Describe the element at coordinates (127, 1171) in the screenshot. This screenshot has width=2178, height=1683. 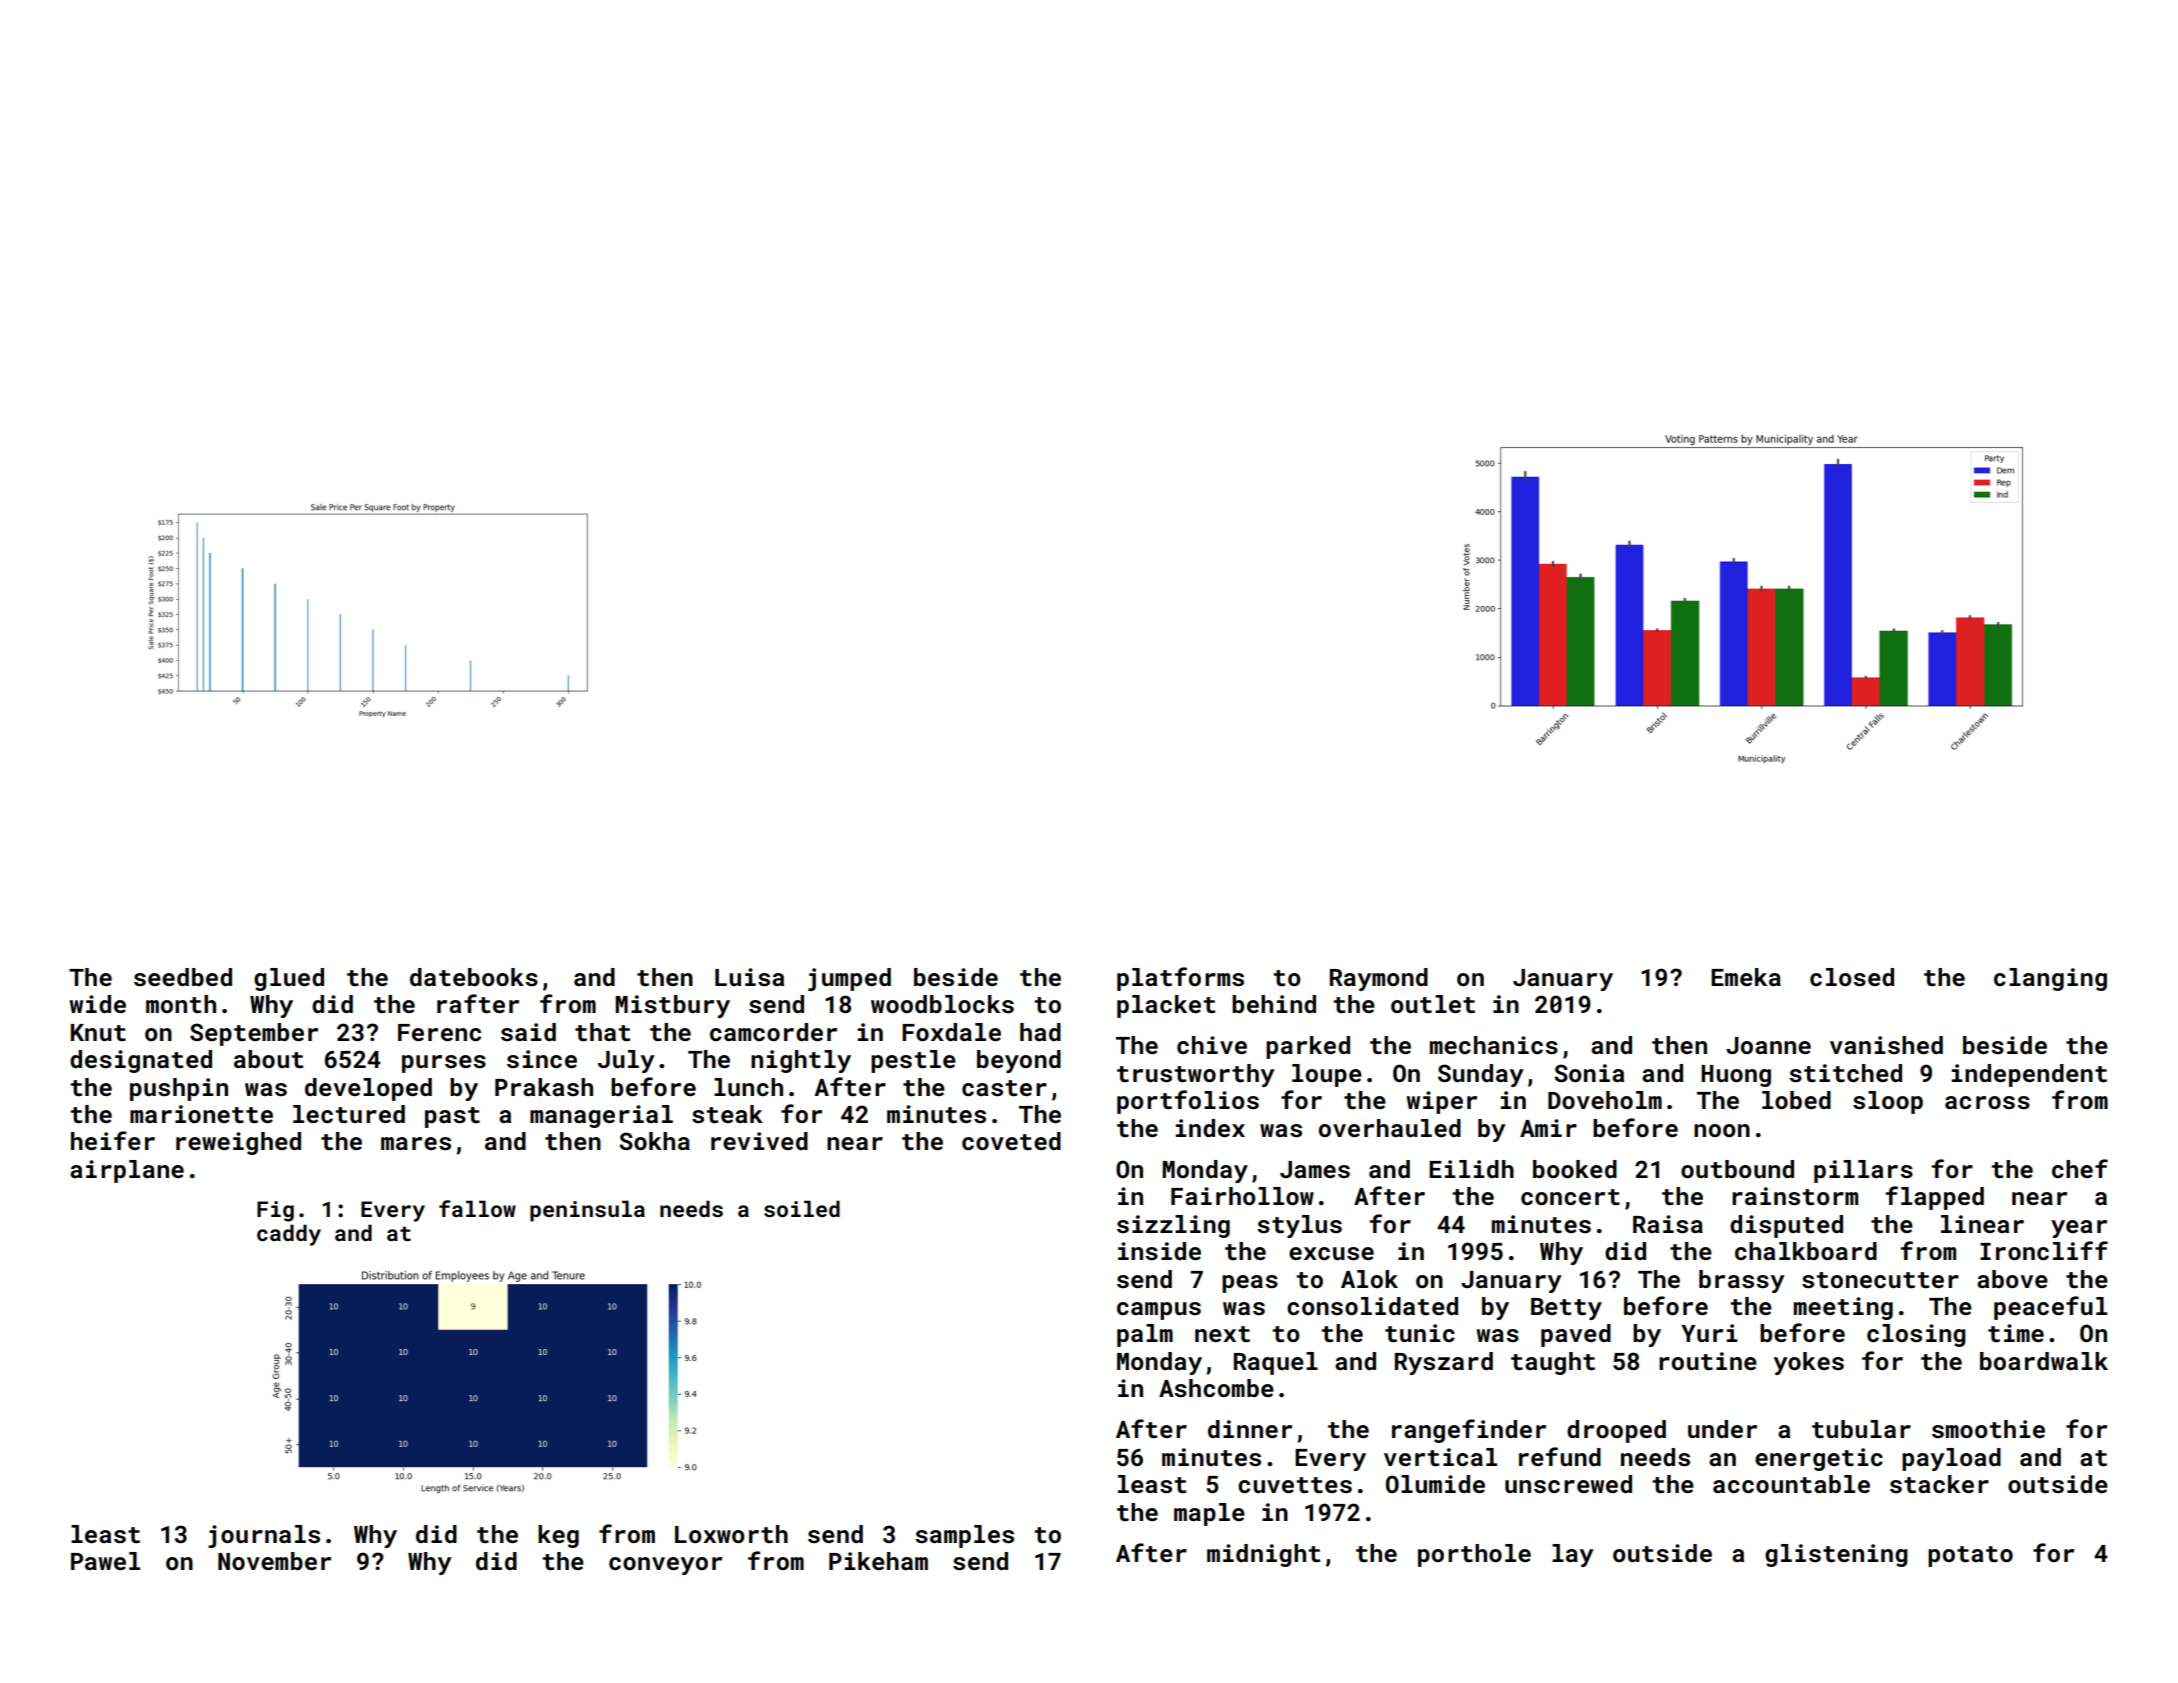
I see `airplane` at that location.
